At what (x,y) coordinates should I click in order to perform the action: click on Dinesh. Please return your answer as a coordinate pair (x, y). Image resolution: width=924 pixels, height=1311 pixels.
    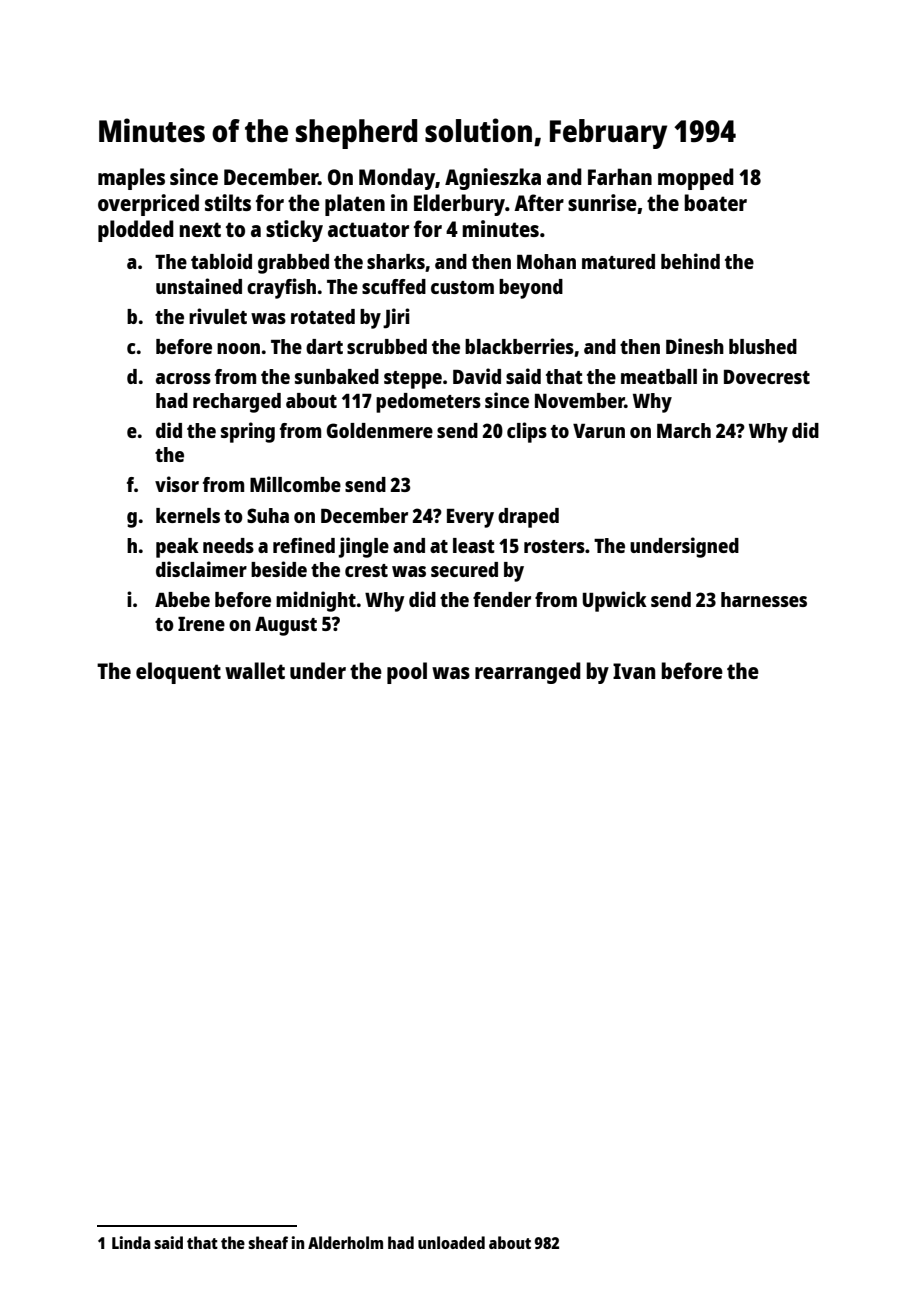
    Looking at the image, I should click on (695, 346).
